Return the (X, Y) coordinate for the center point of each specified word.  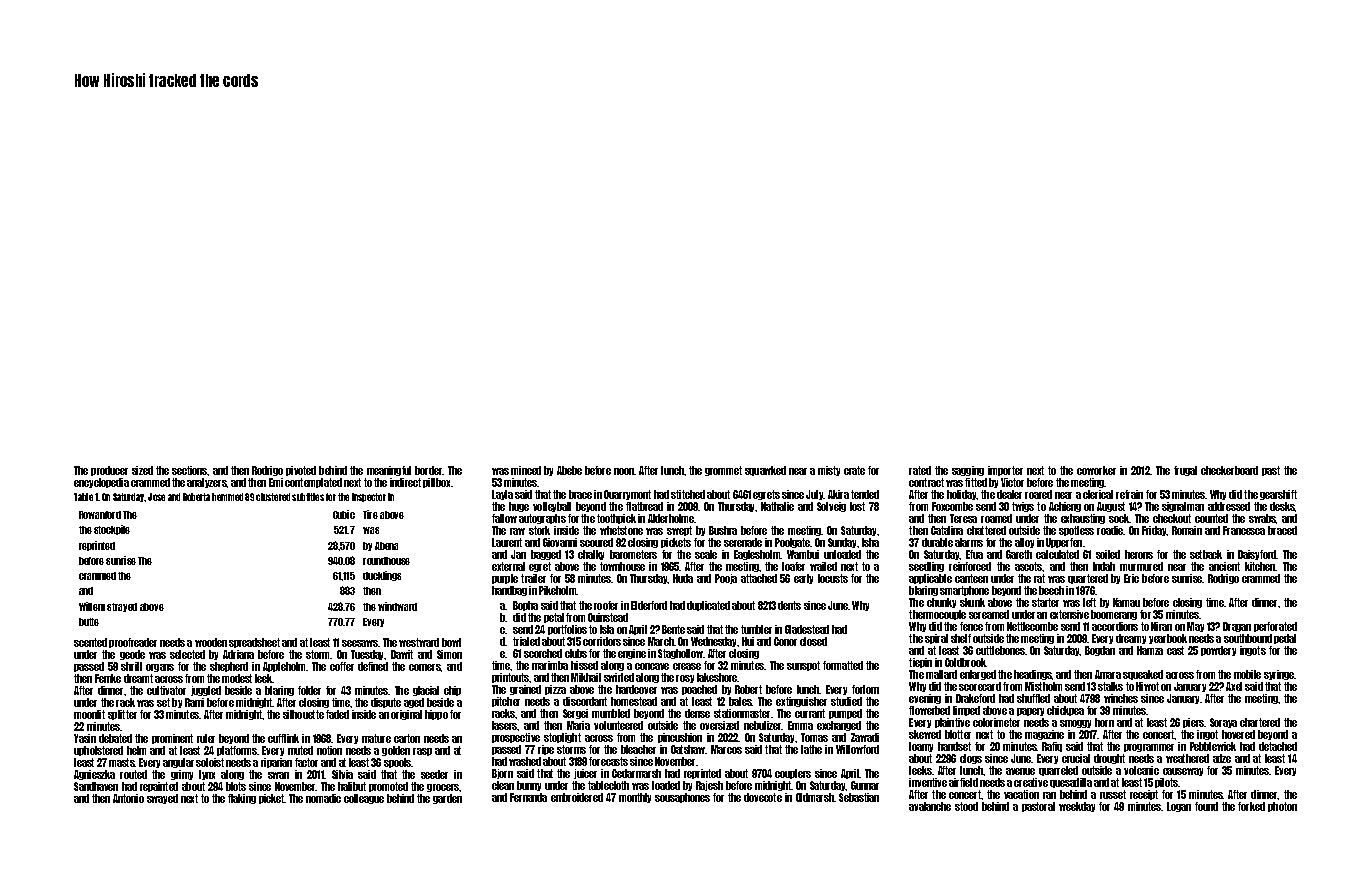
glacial (426, 691)
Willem (92, 606)
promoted (388, 787)
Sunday (843, 543)
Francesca (1244, 530)
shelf (961, 638)
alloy (1024, 543)
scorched (543, 653)
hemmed (227, 497)
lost (857, 506)
